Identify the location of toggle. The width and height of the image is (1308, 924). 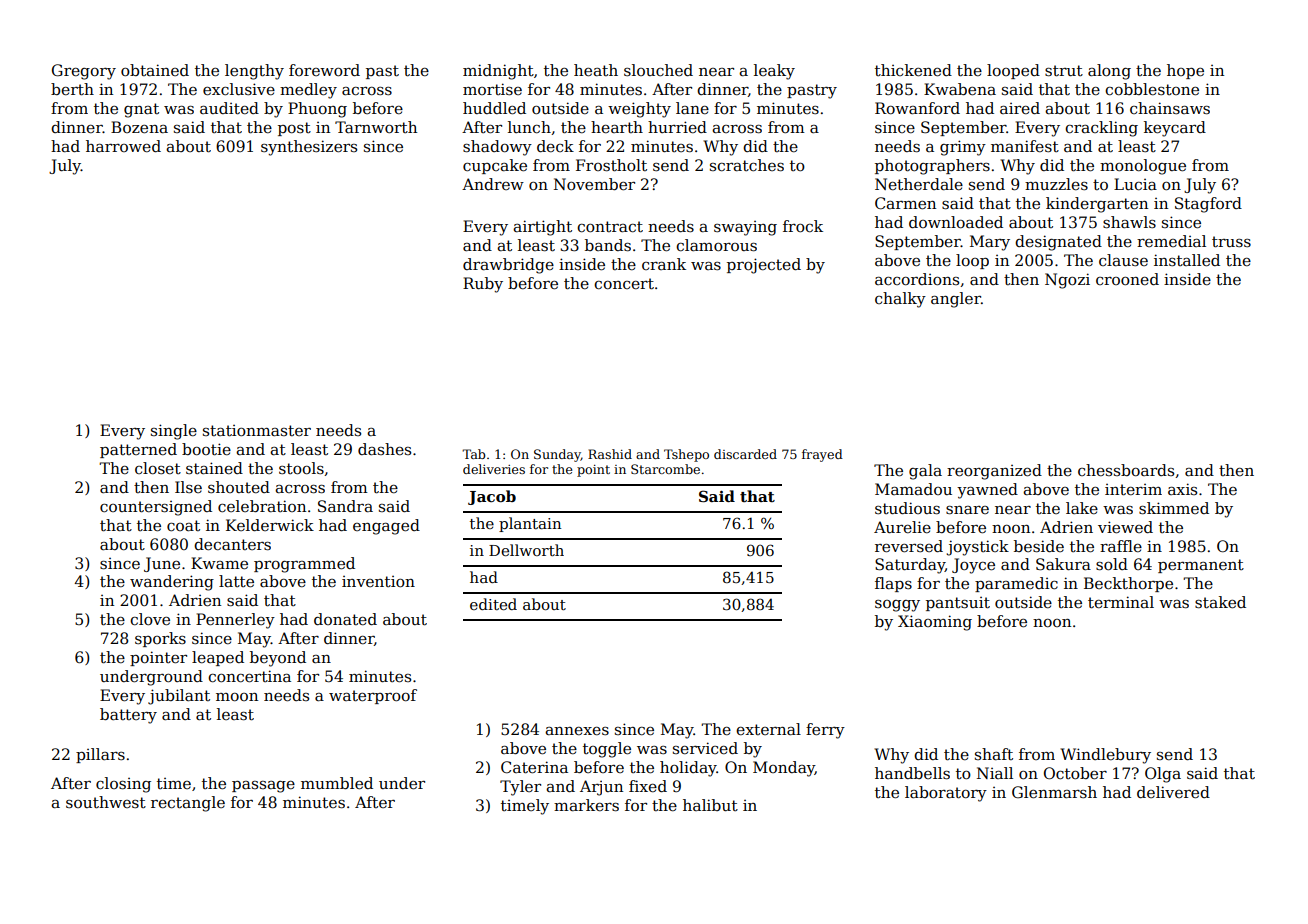
(607, 750).
